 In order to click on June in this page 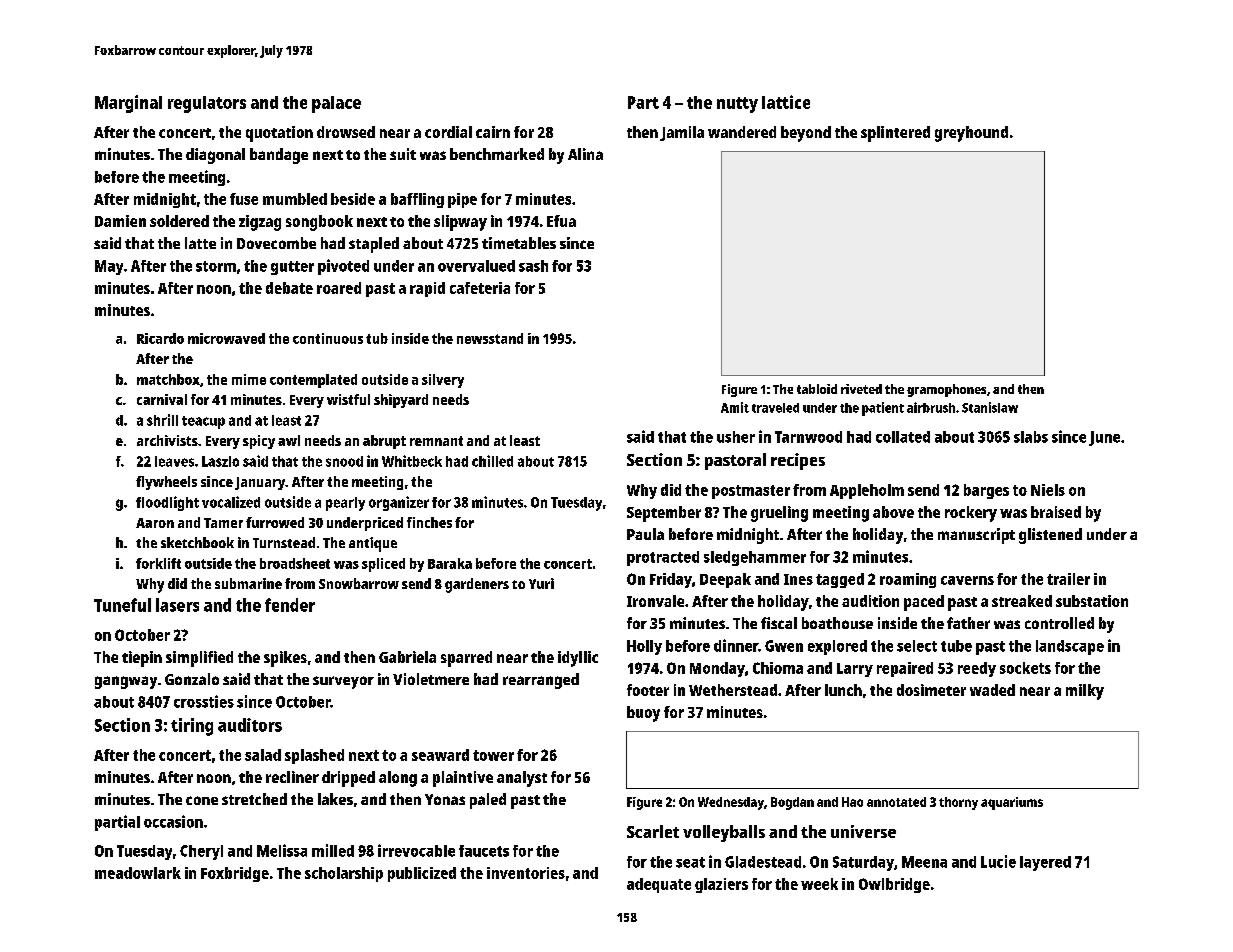, I will do `click(1104, 438)`.
